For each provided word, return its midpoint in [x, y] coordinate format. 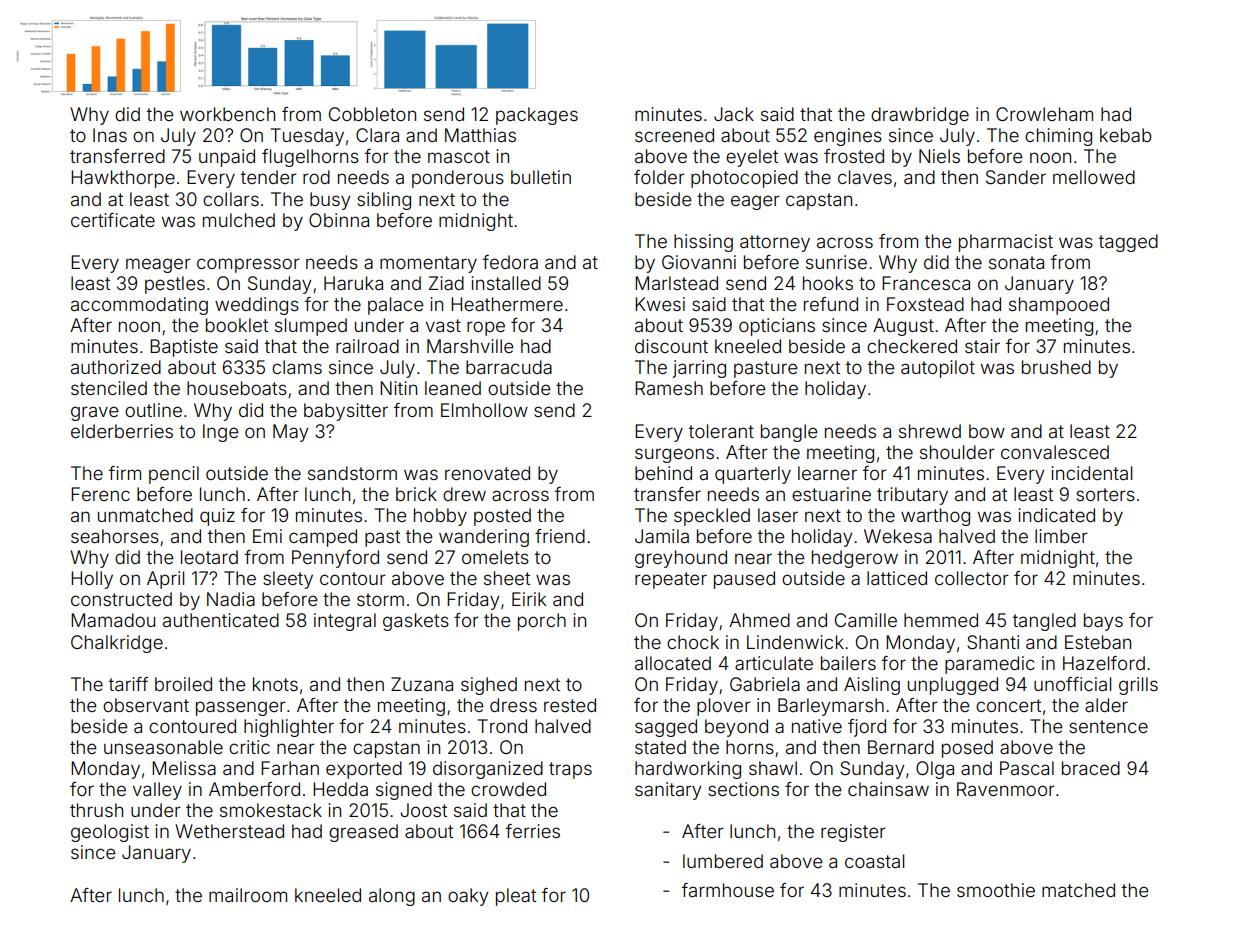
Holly [92, 580]
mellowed [1094, 177]
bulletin [541, 177]
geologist [110, 833]
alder [1106, 705]
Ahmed [759, 620]
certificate [113, 220]
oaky [468, 897]
